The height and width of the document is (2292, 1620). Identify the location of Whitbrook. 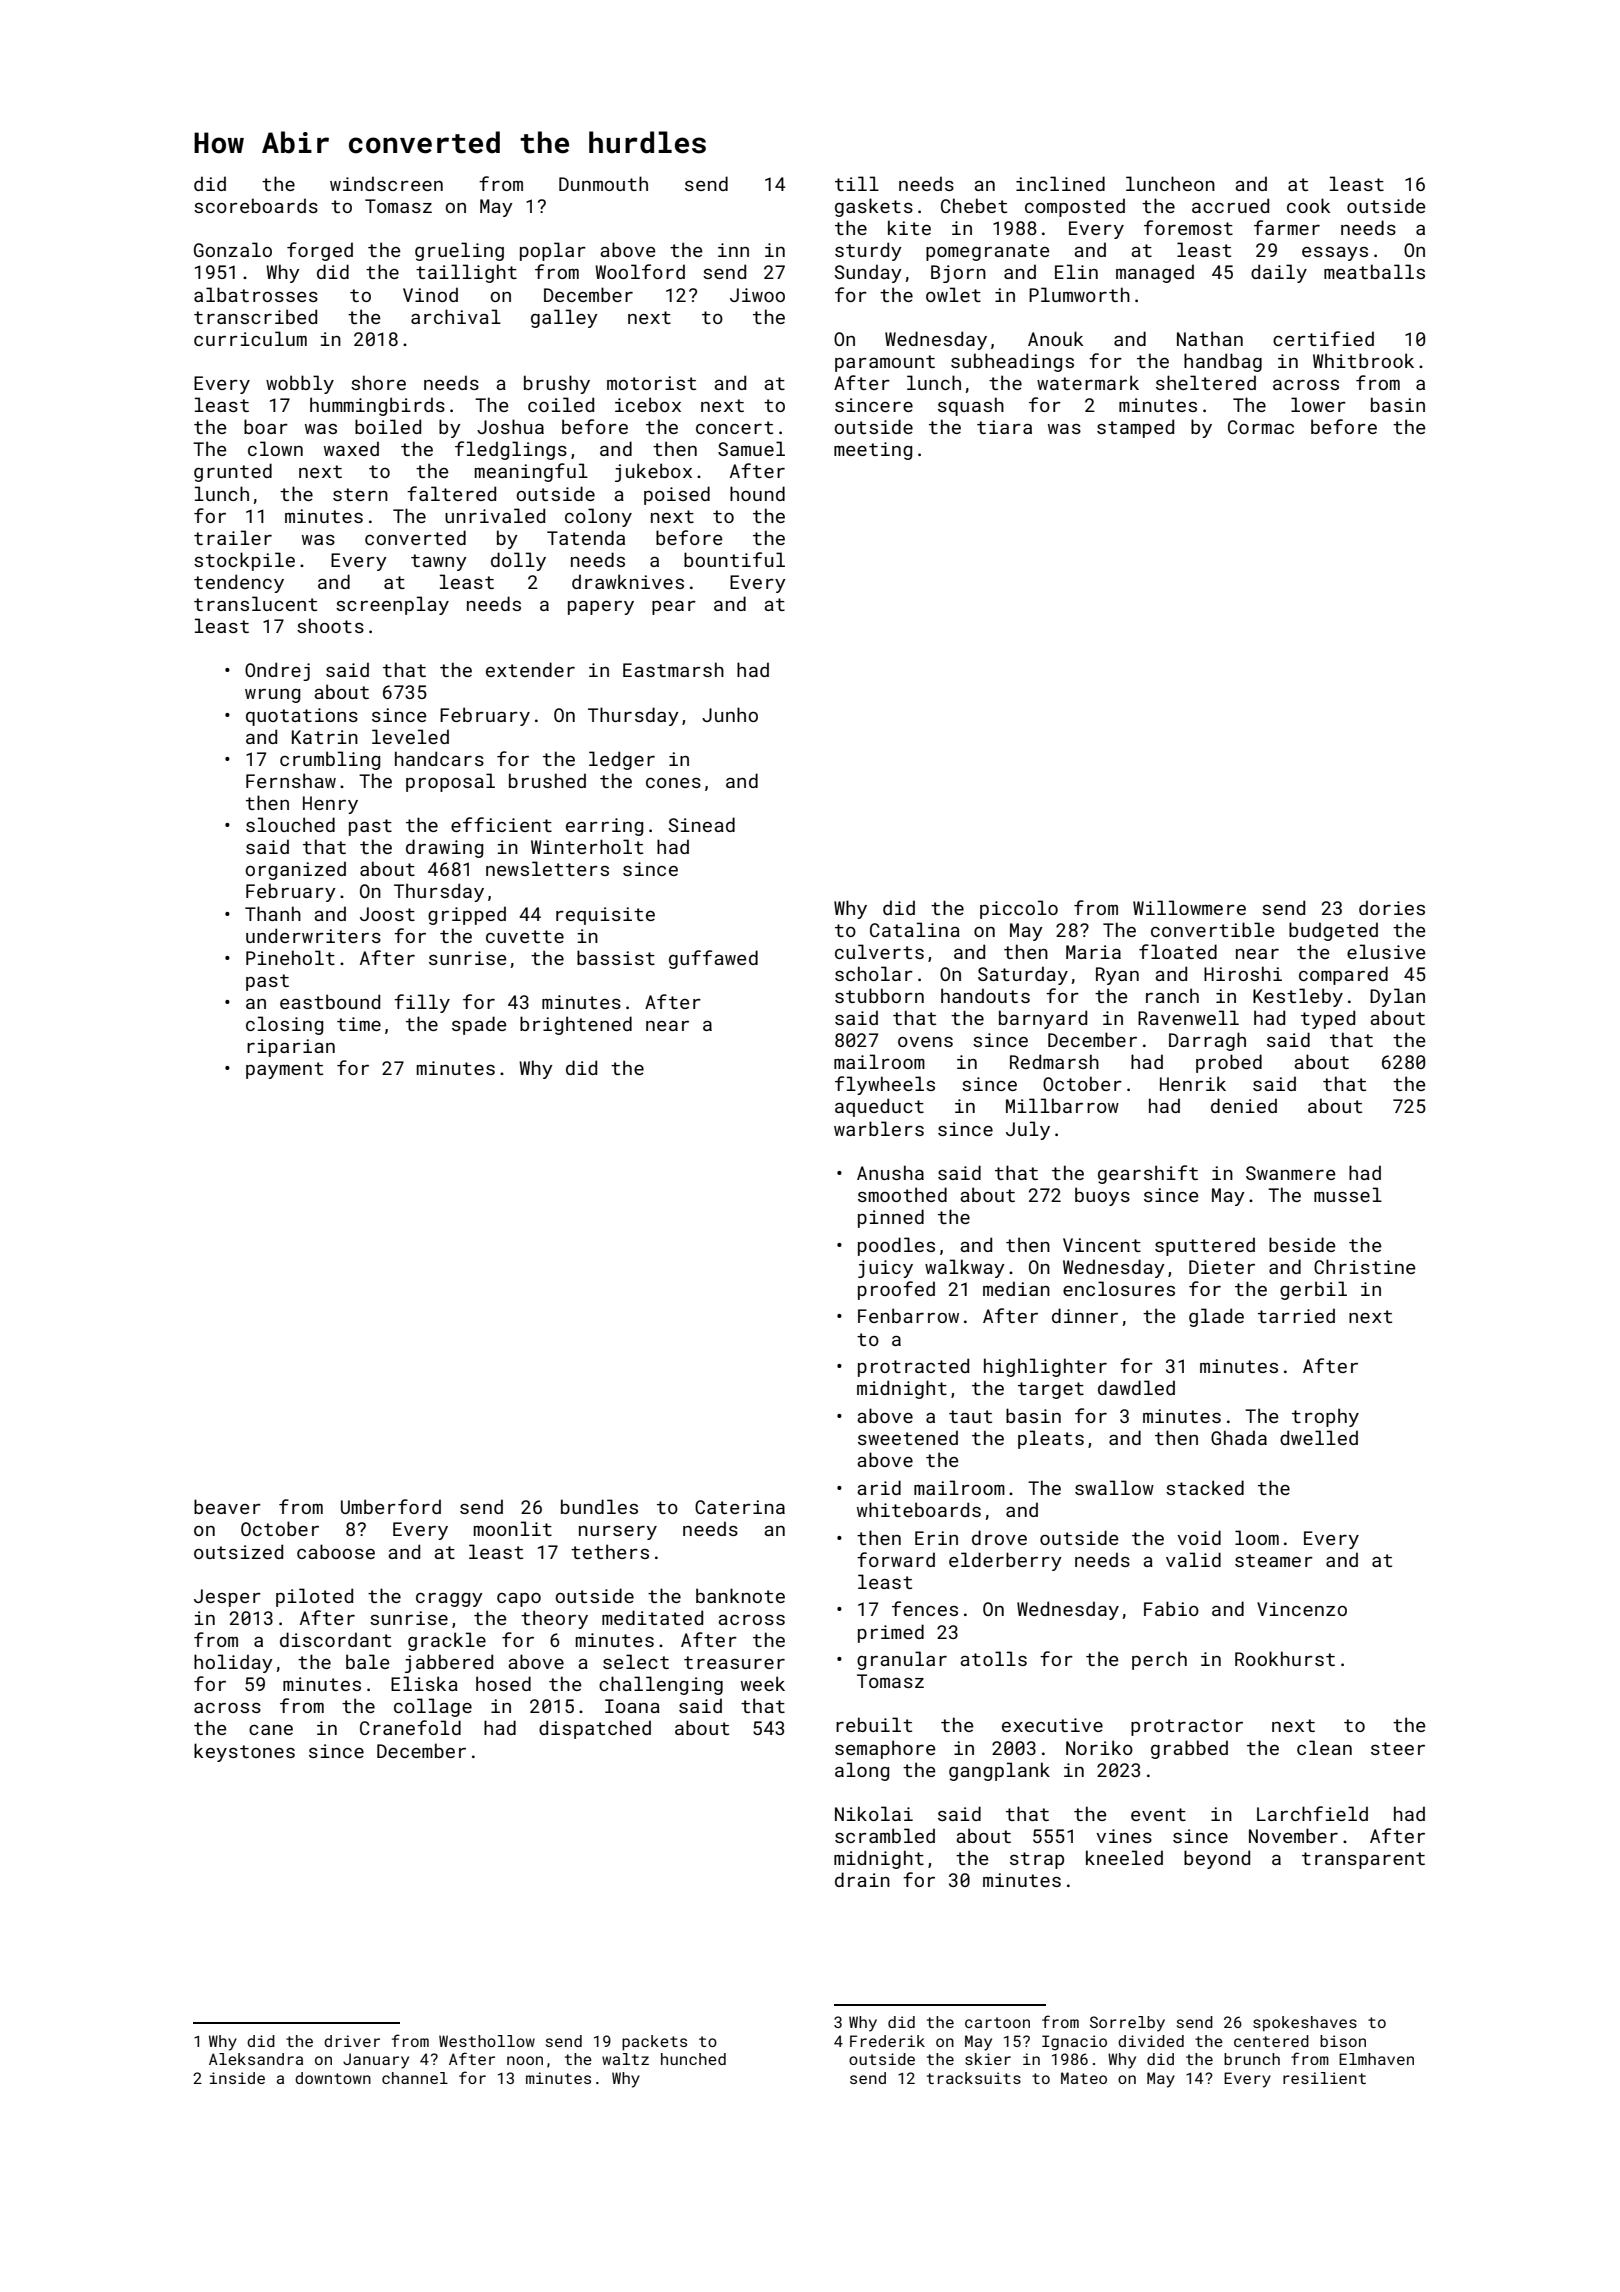
(1363, 360).
